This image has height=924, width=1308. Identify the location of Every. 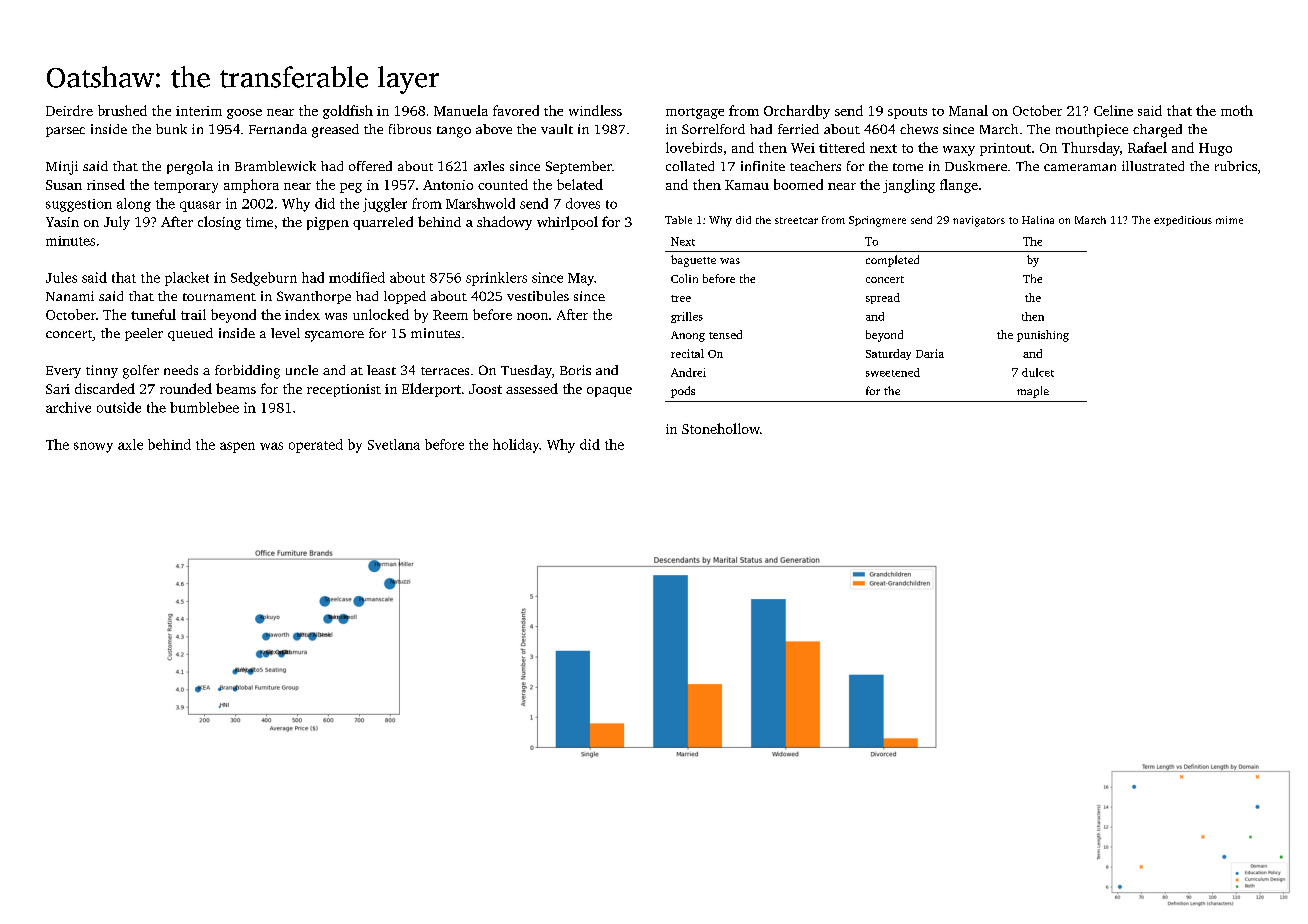
(63, 372).
